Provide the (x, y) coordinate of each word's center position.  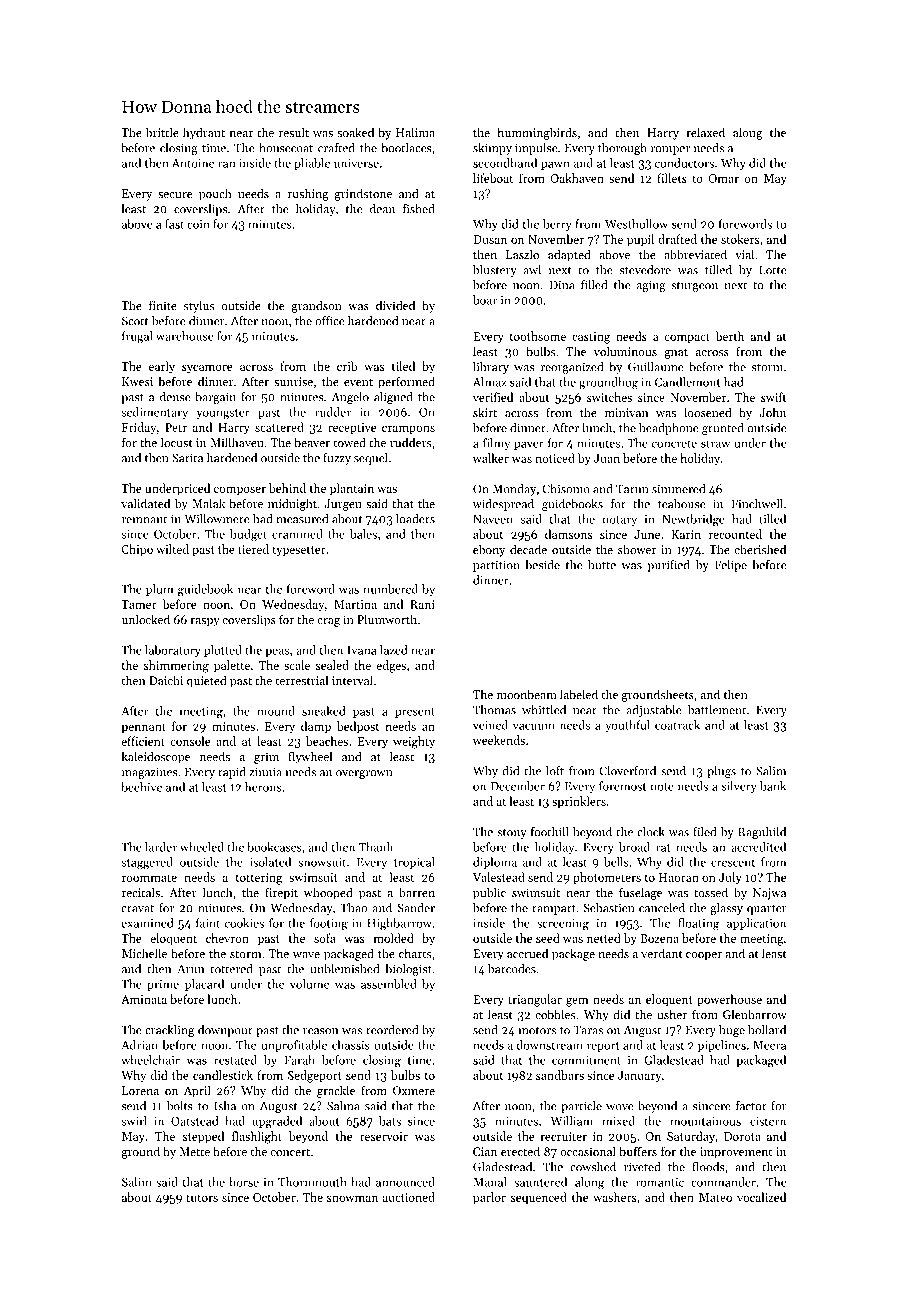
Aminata (144, 999)
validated (145, 503)
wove (620, 1107)
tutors (202, 1198)
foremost (622, 786)
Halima (415, 132)
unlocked (146, 619)
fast (174, 224)
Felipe (731, 566)
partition (496, 566)
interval (352, 680)
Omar (723, 178)
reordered (392, 1030)
